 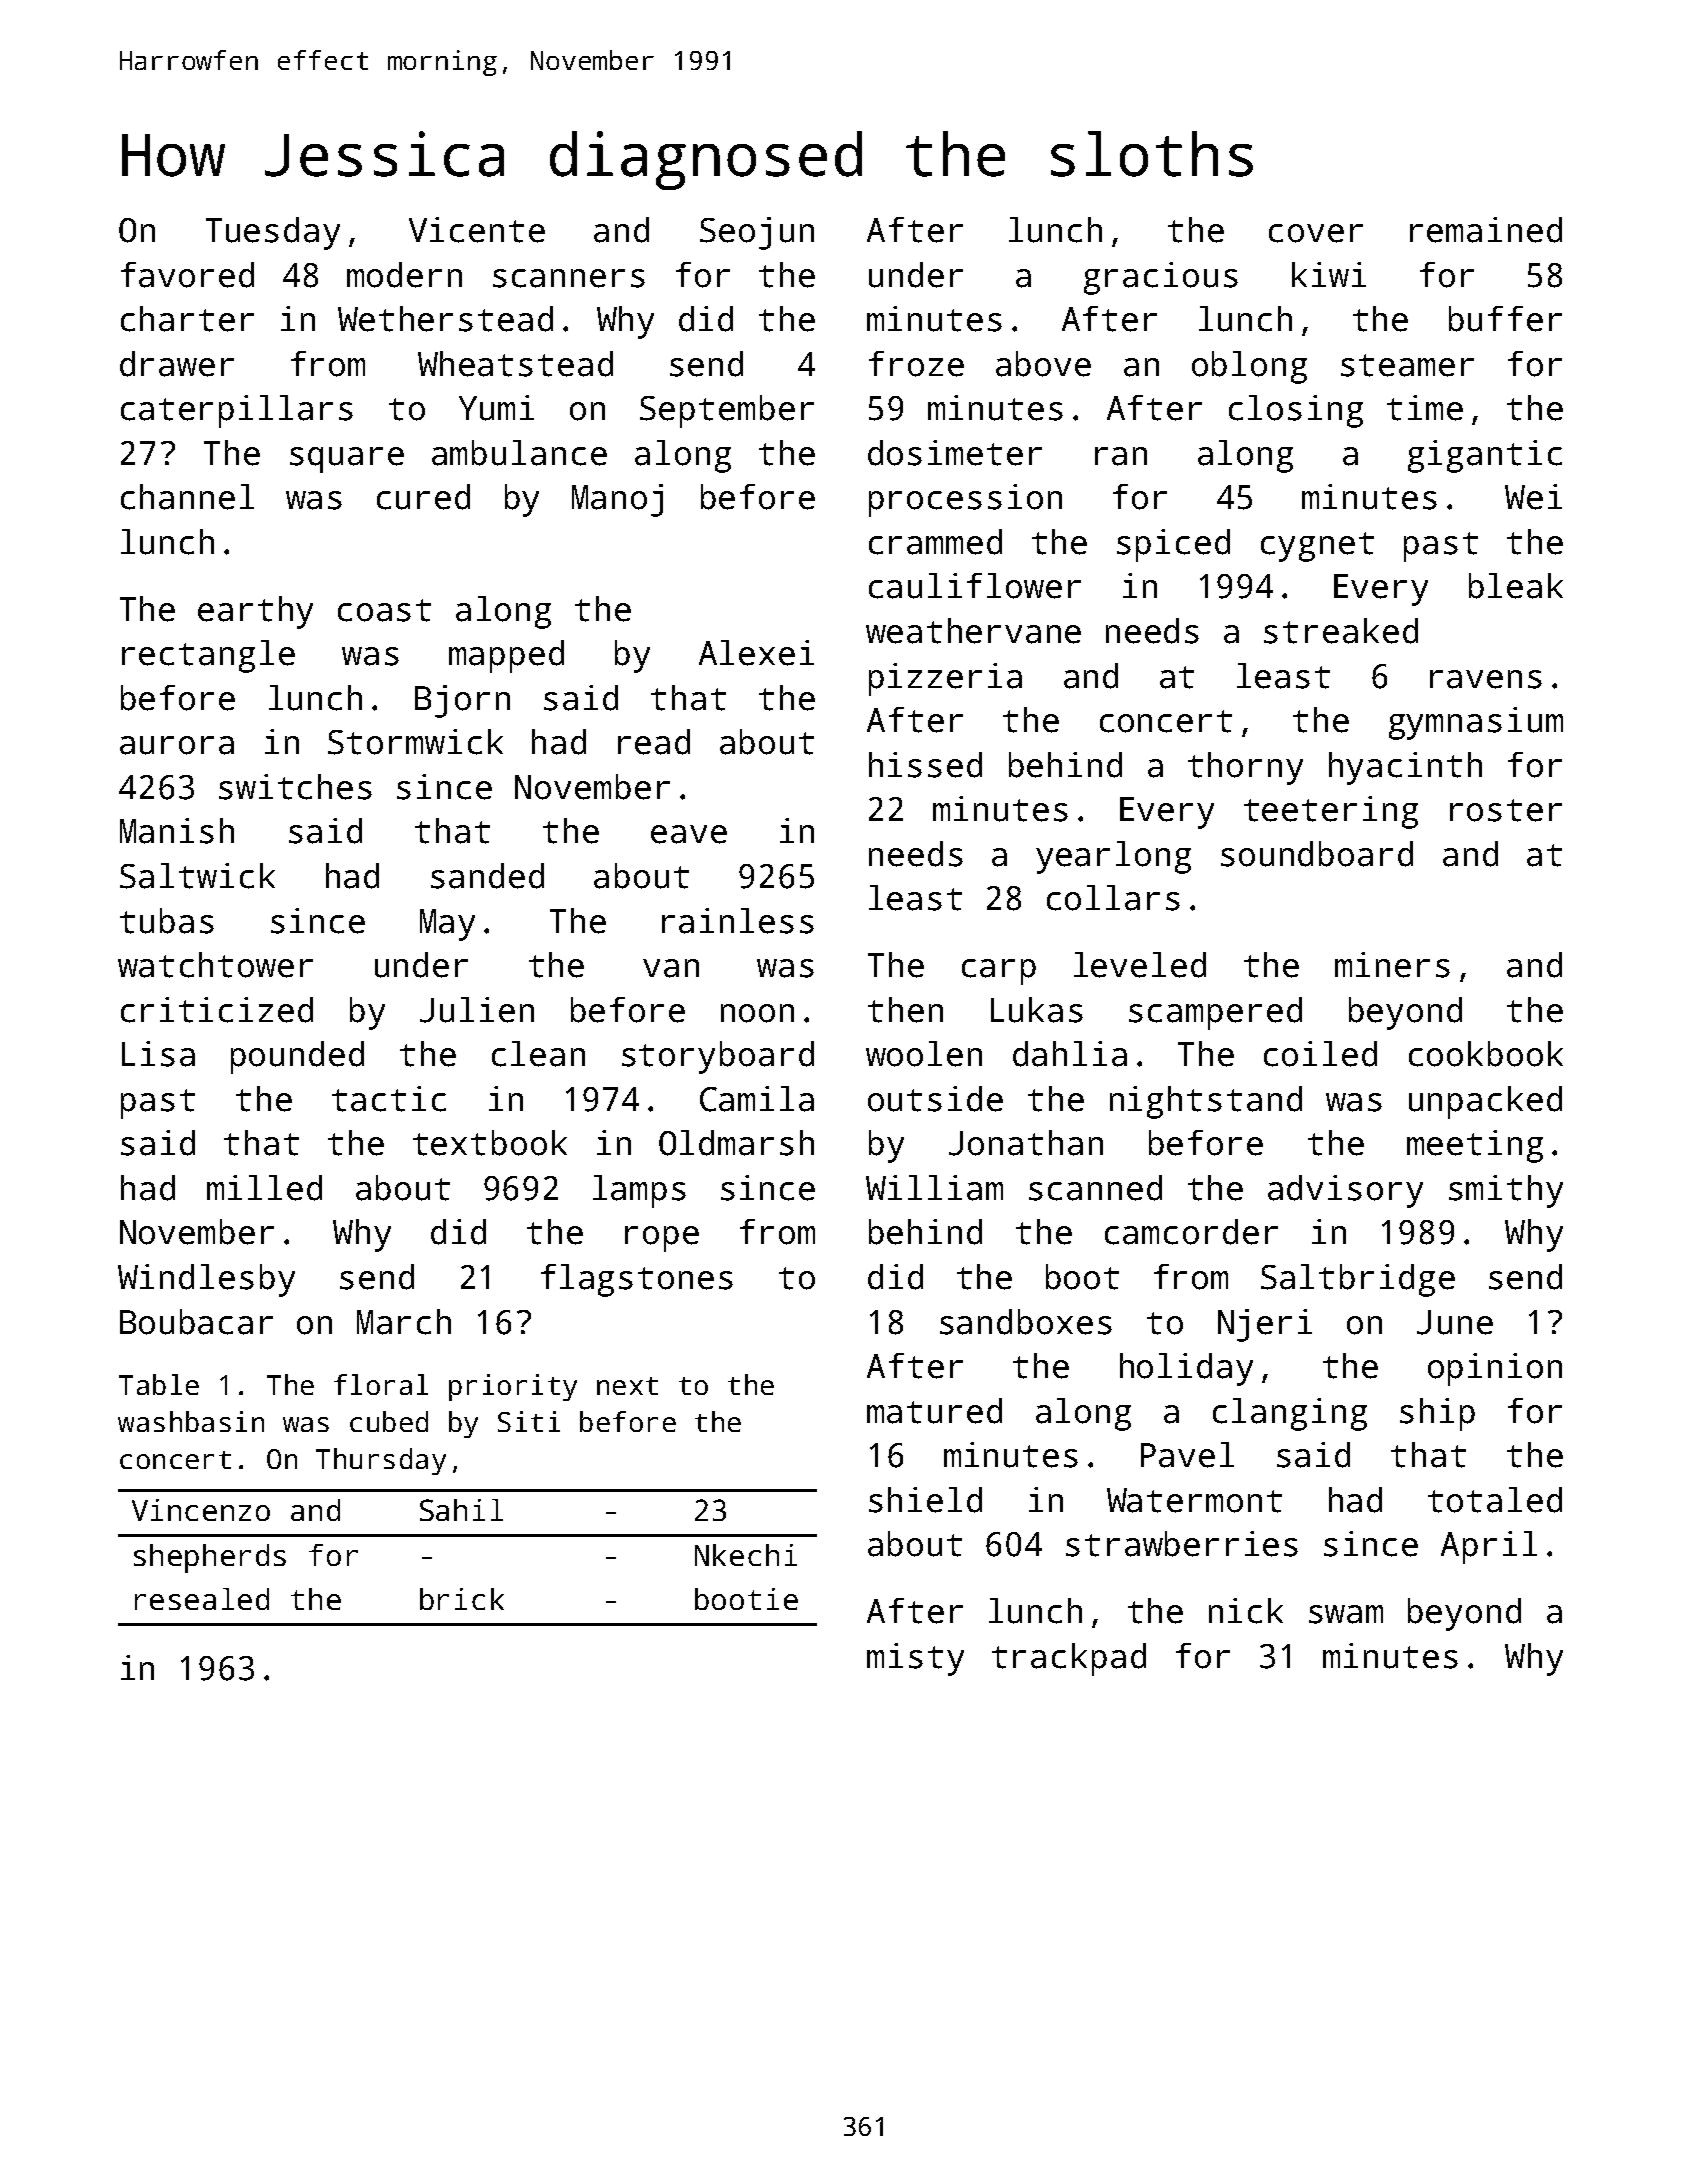 What do you see at coordinates (1476, 723) in the screenshot?
I see `gymnasium` at bounding box center [1476, 723].
